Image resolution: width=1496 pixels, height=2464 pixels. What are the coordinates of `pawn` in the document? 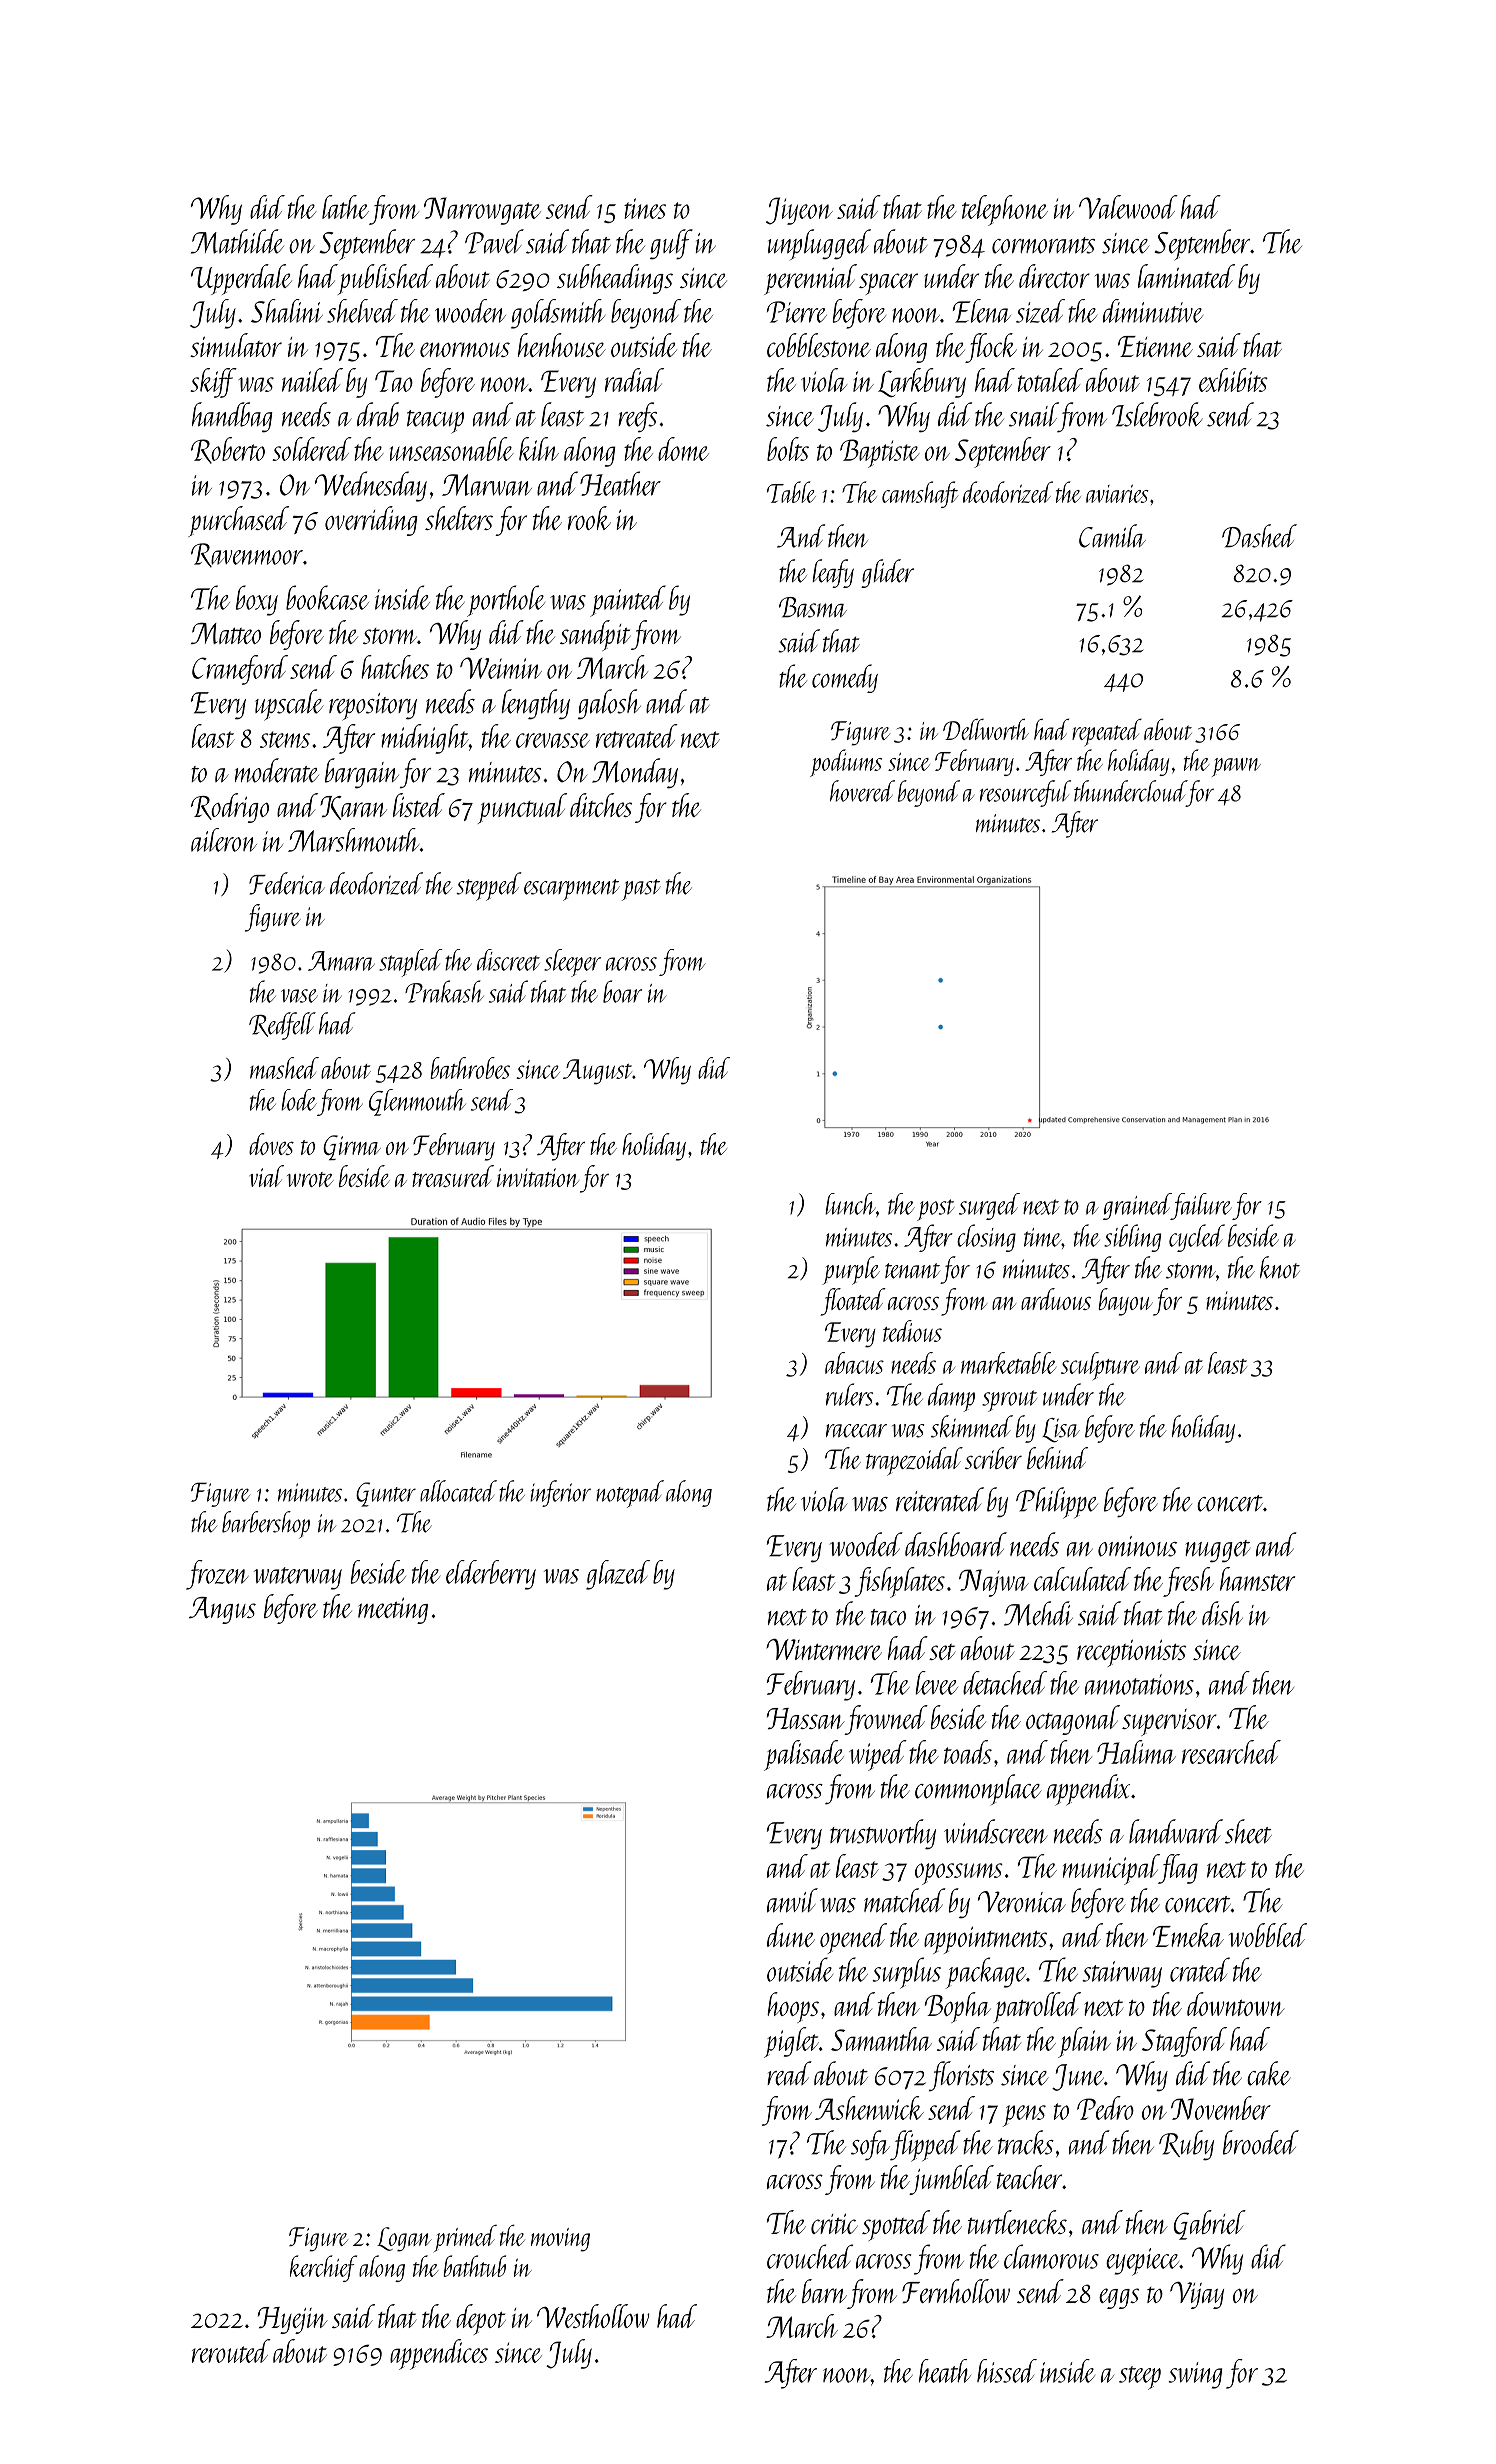 It's located at (1236, 767).
